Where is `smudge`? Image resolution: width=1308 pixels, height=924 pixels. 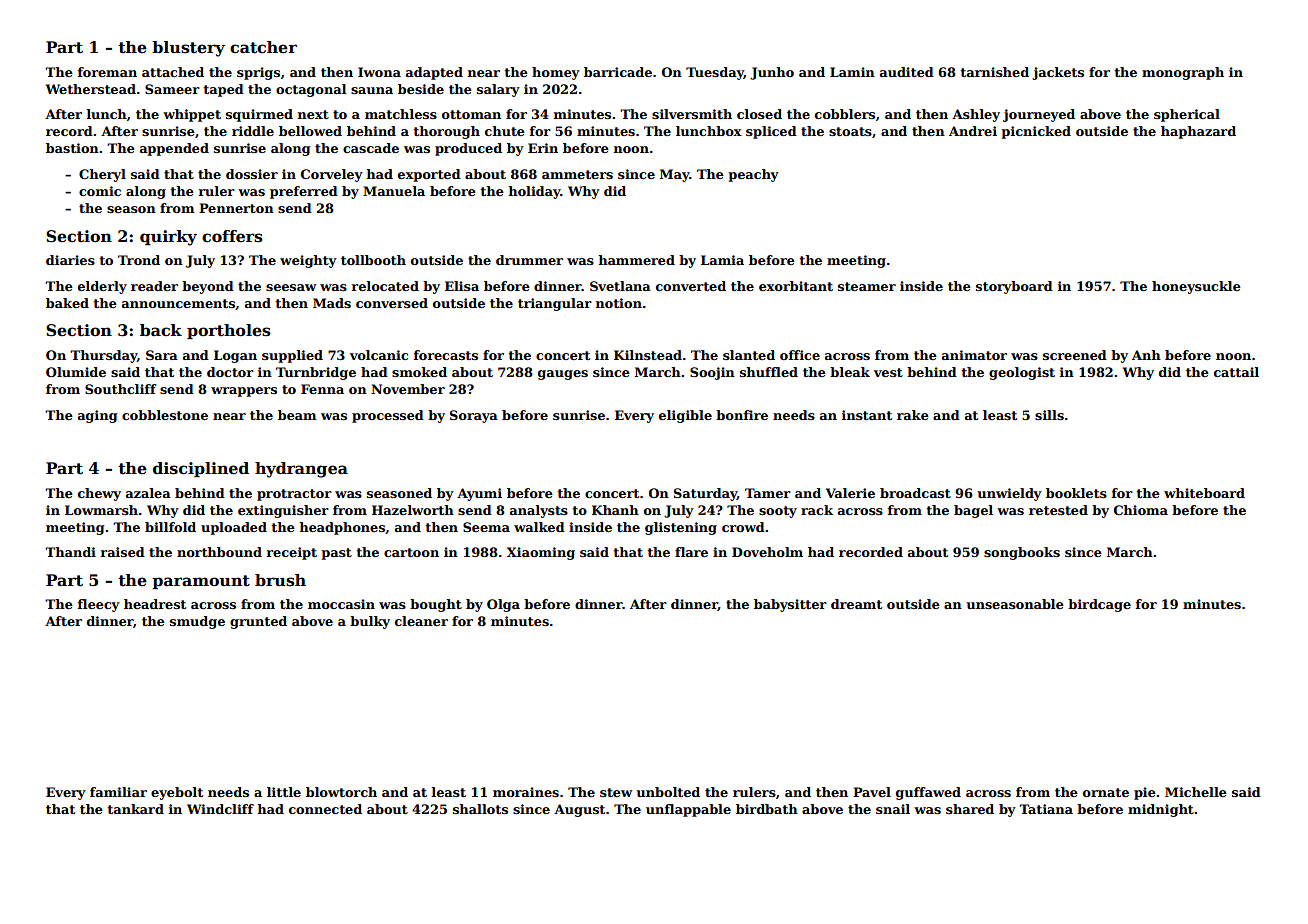
smudge is located at coordinates (197, 622).
